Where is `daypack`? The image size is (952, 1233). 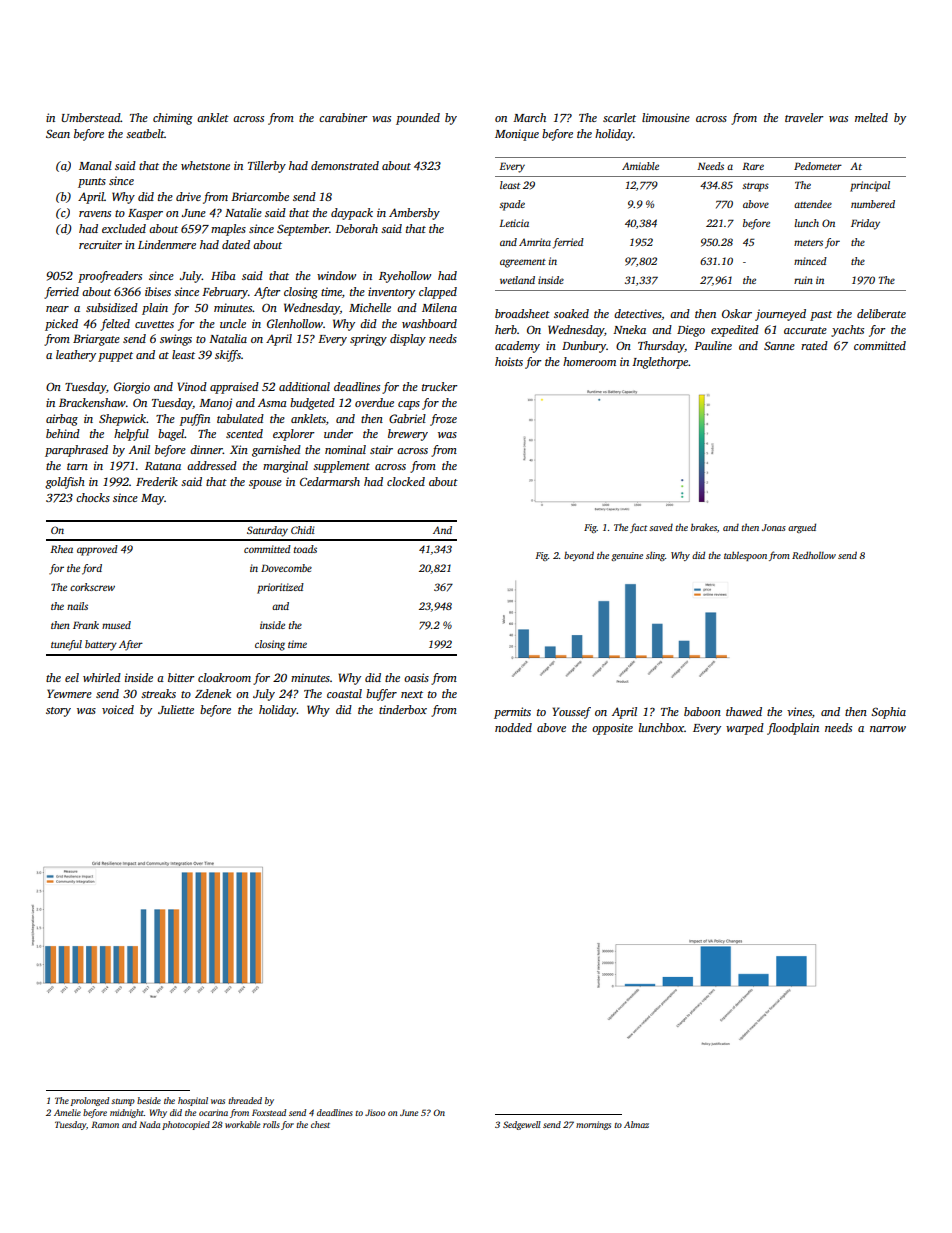
daypack is located at coordinates (352, 214).
